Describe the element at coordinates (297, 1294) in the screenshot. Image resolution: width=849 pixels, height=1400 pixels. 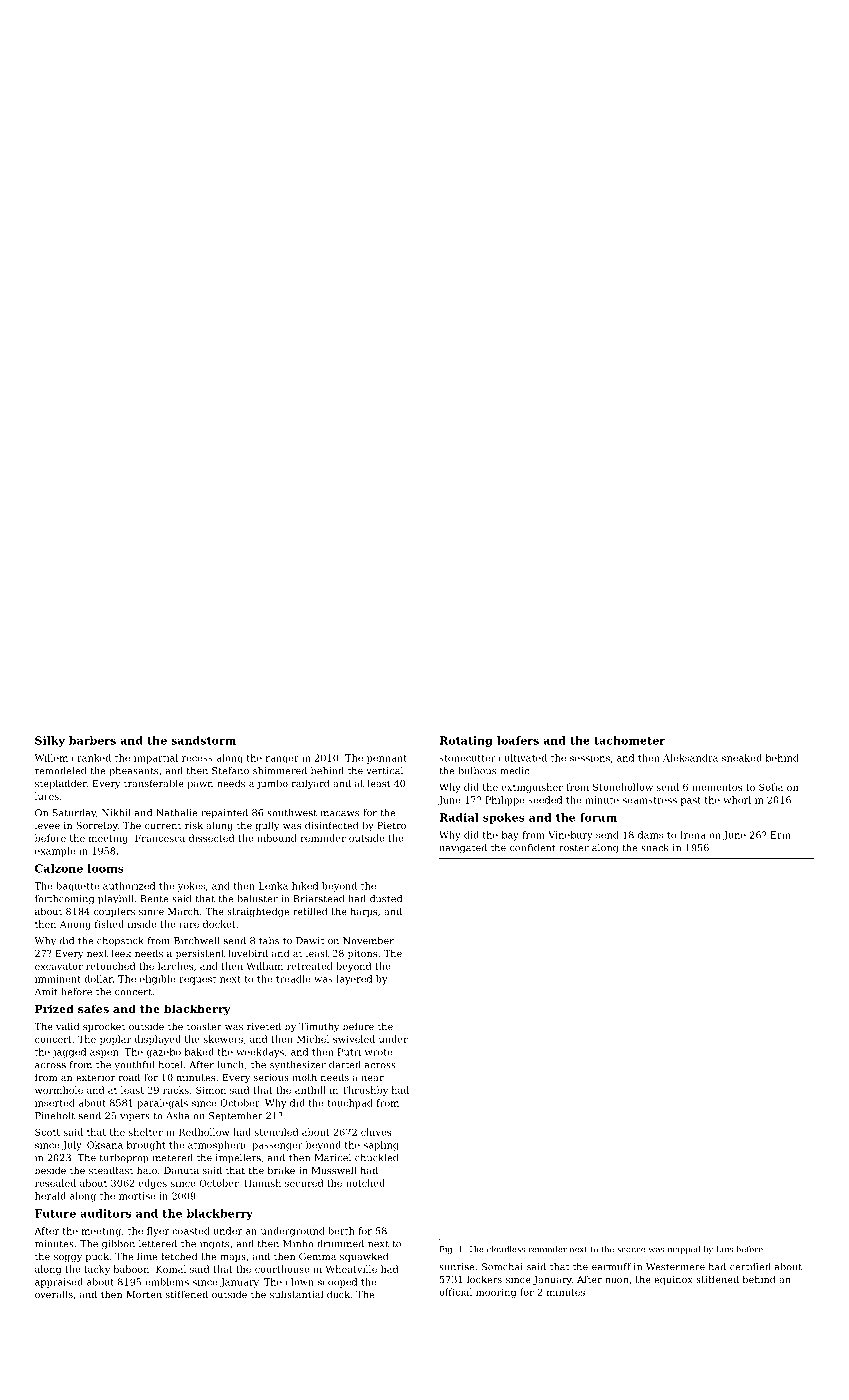
I see `substantial` at that location.
